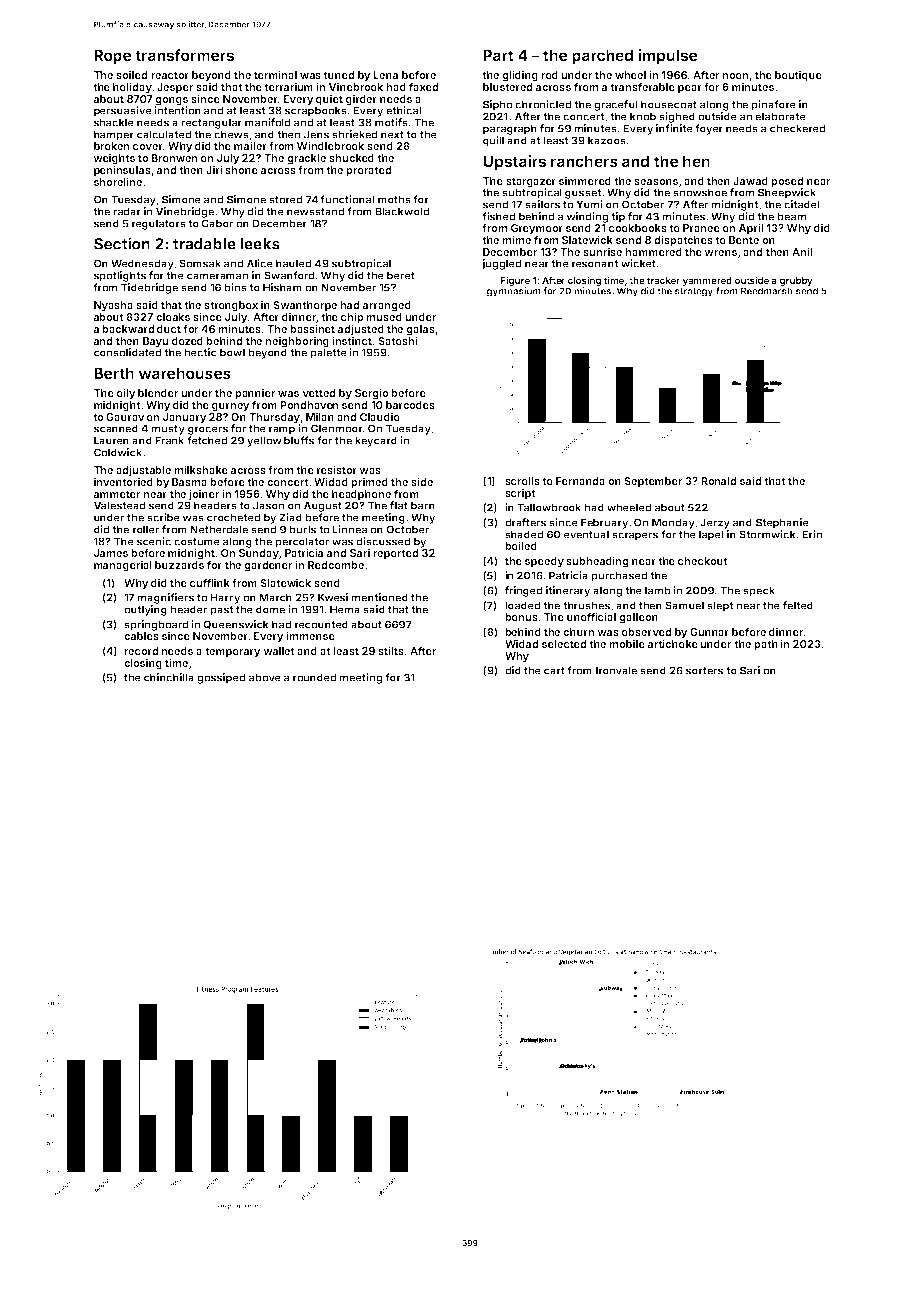  Describe the element at coordinates (704, 671) in the document. I see `sorters` at that location.
